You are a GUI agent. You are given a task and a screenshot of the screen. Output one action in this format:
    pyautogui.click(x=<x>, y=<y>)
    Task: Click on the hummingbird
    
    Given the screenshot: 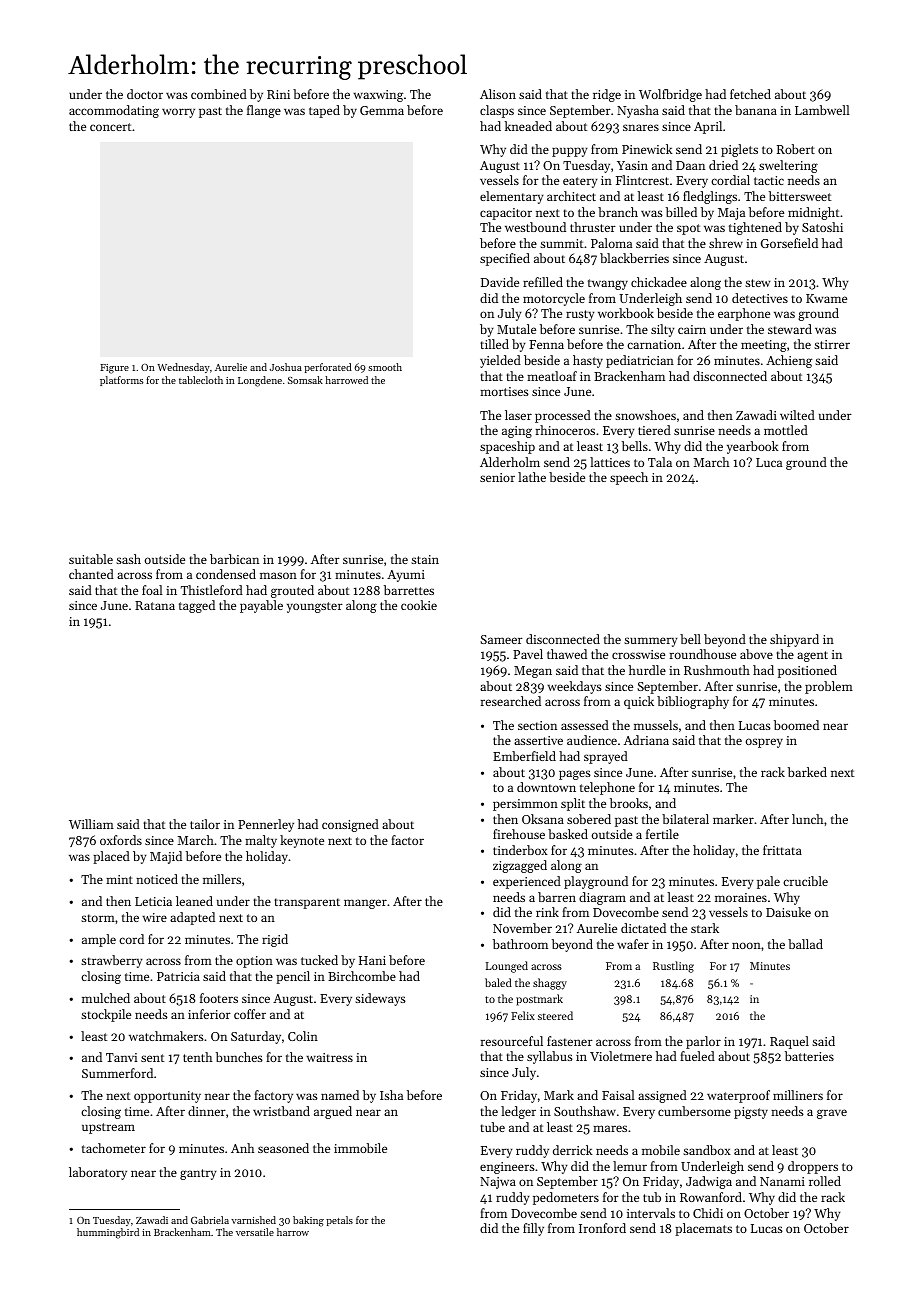 What is the action you would take?
    pyautogui.click(x=108, y=1233)
